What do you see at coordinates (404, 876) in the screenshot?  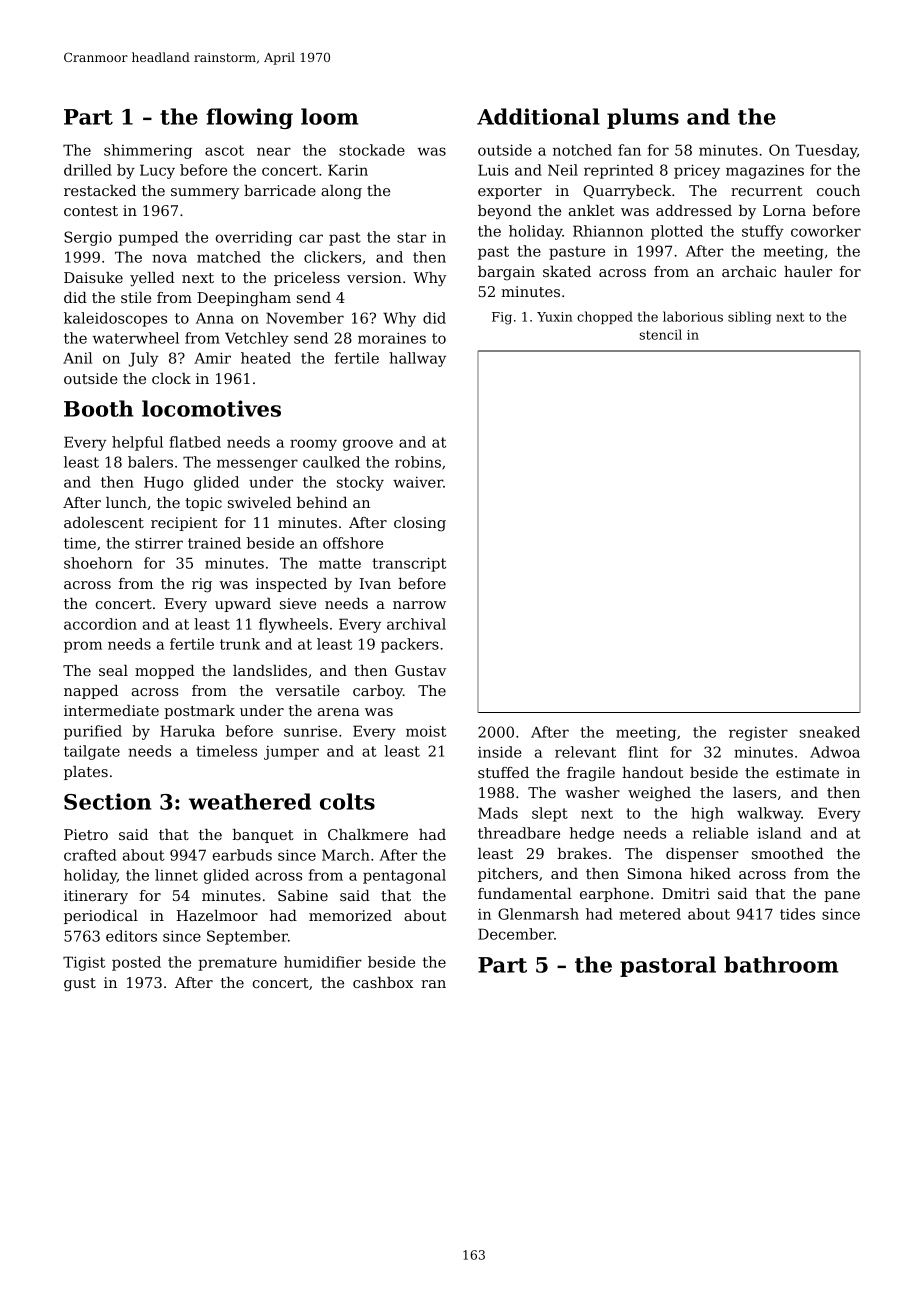 I see `pentagonal` at bounding box center [404, 876].
